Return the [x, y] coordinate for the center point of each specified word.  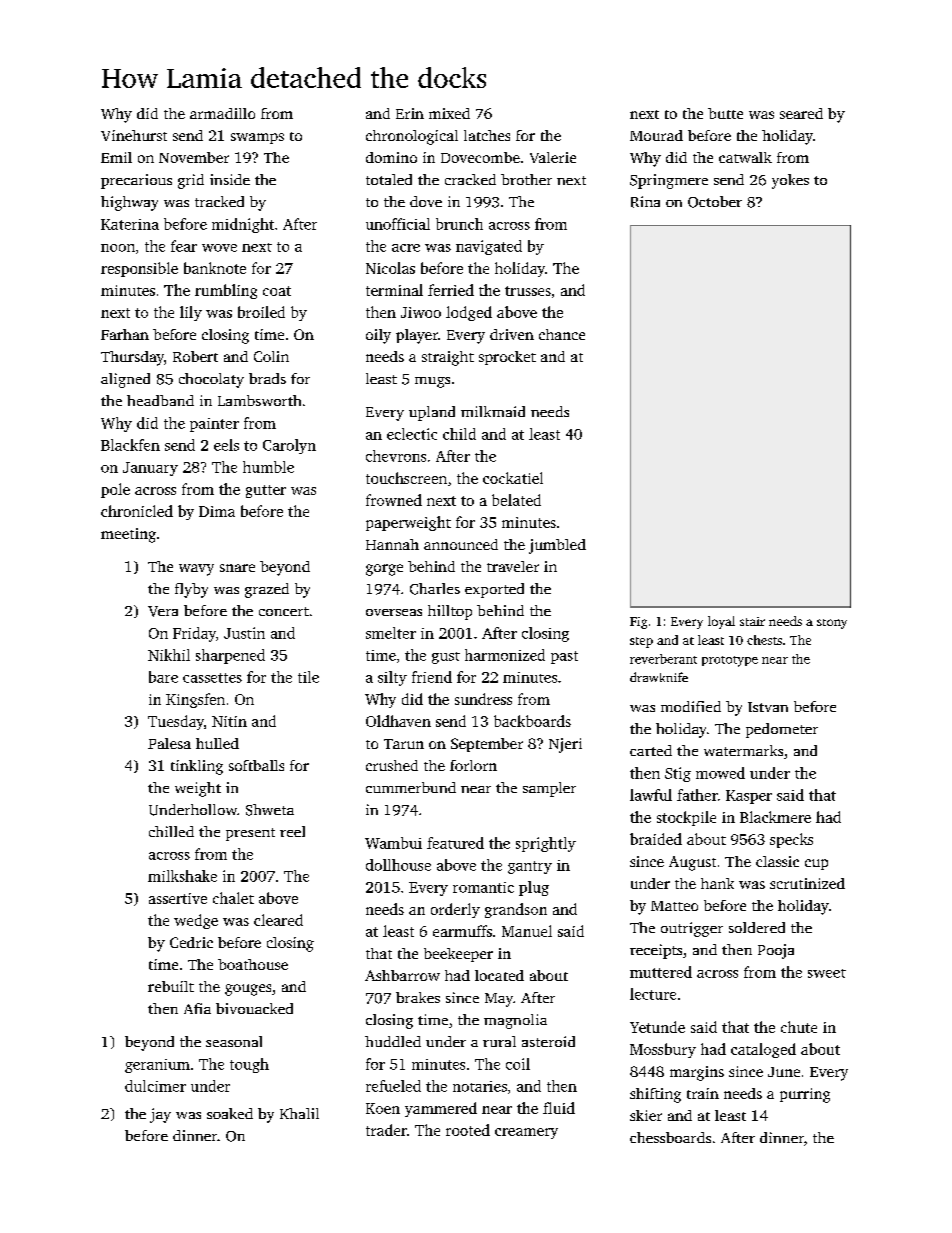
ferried [451, 290]
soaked [230, 1113]
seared [801, 113]
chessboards [670, 1137]
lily [191, 313]
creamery [526, 1133]
